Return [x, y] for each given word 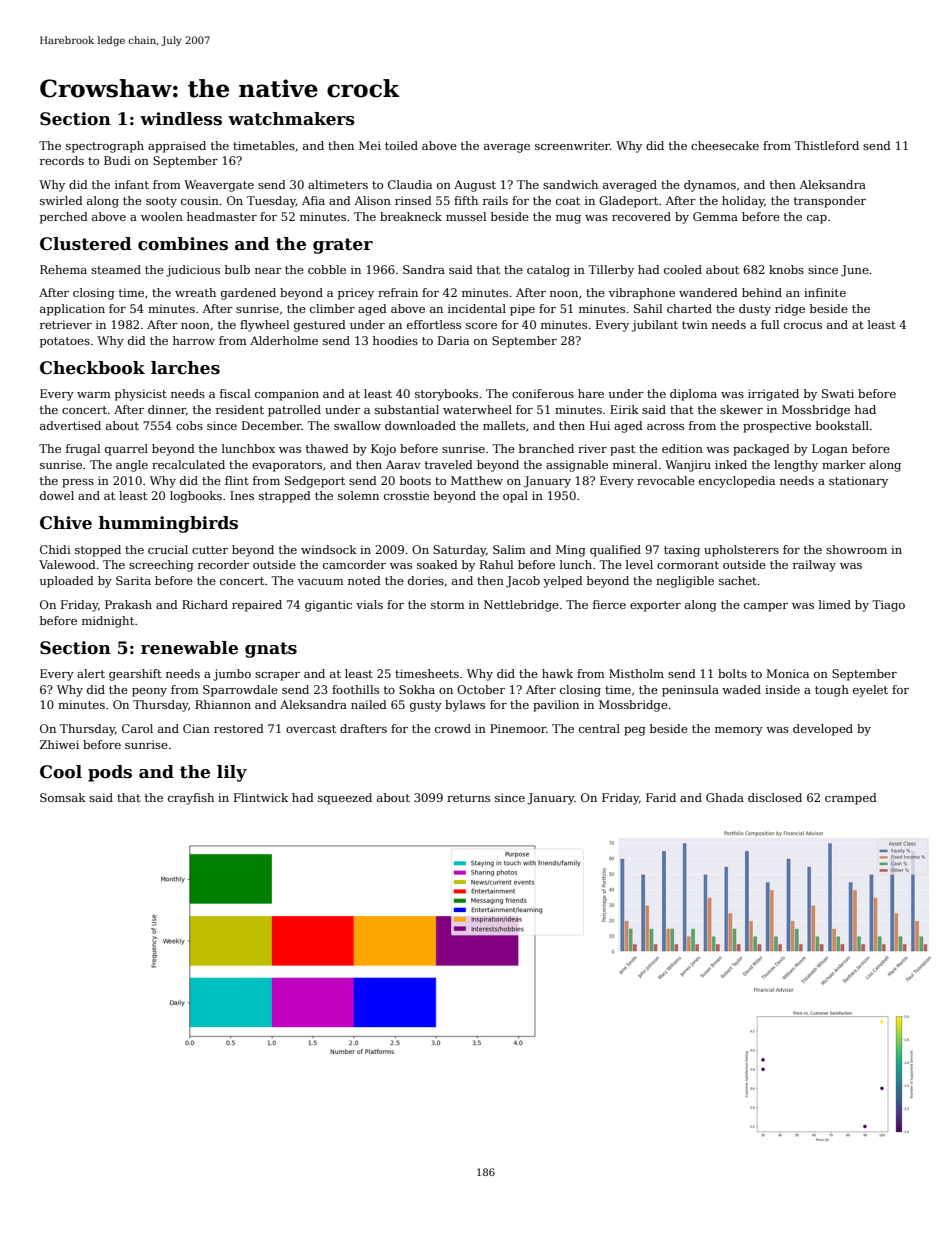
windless [181, 119]
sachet [738, 580]
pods [110, 773]
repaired [257, 606]
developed [823, 730]
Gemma [715, 216]
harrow [194, 340]
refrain [398, 292]
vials [369, 604]
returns [468, 798]
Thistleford [826, 145]
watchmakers [291, 119]
